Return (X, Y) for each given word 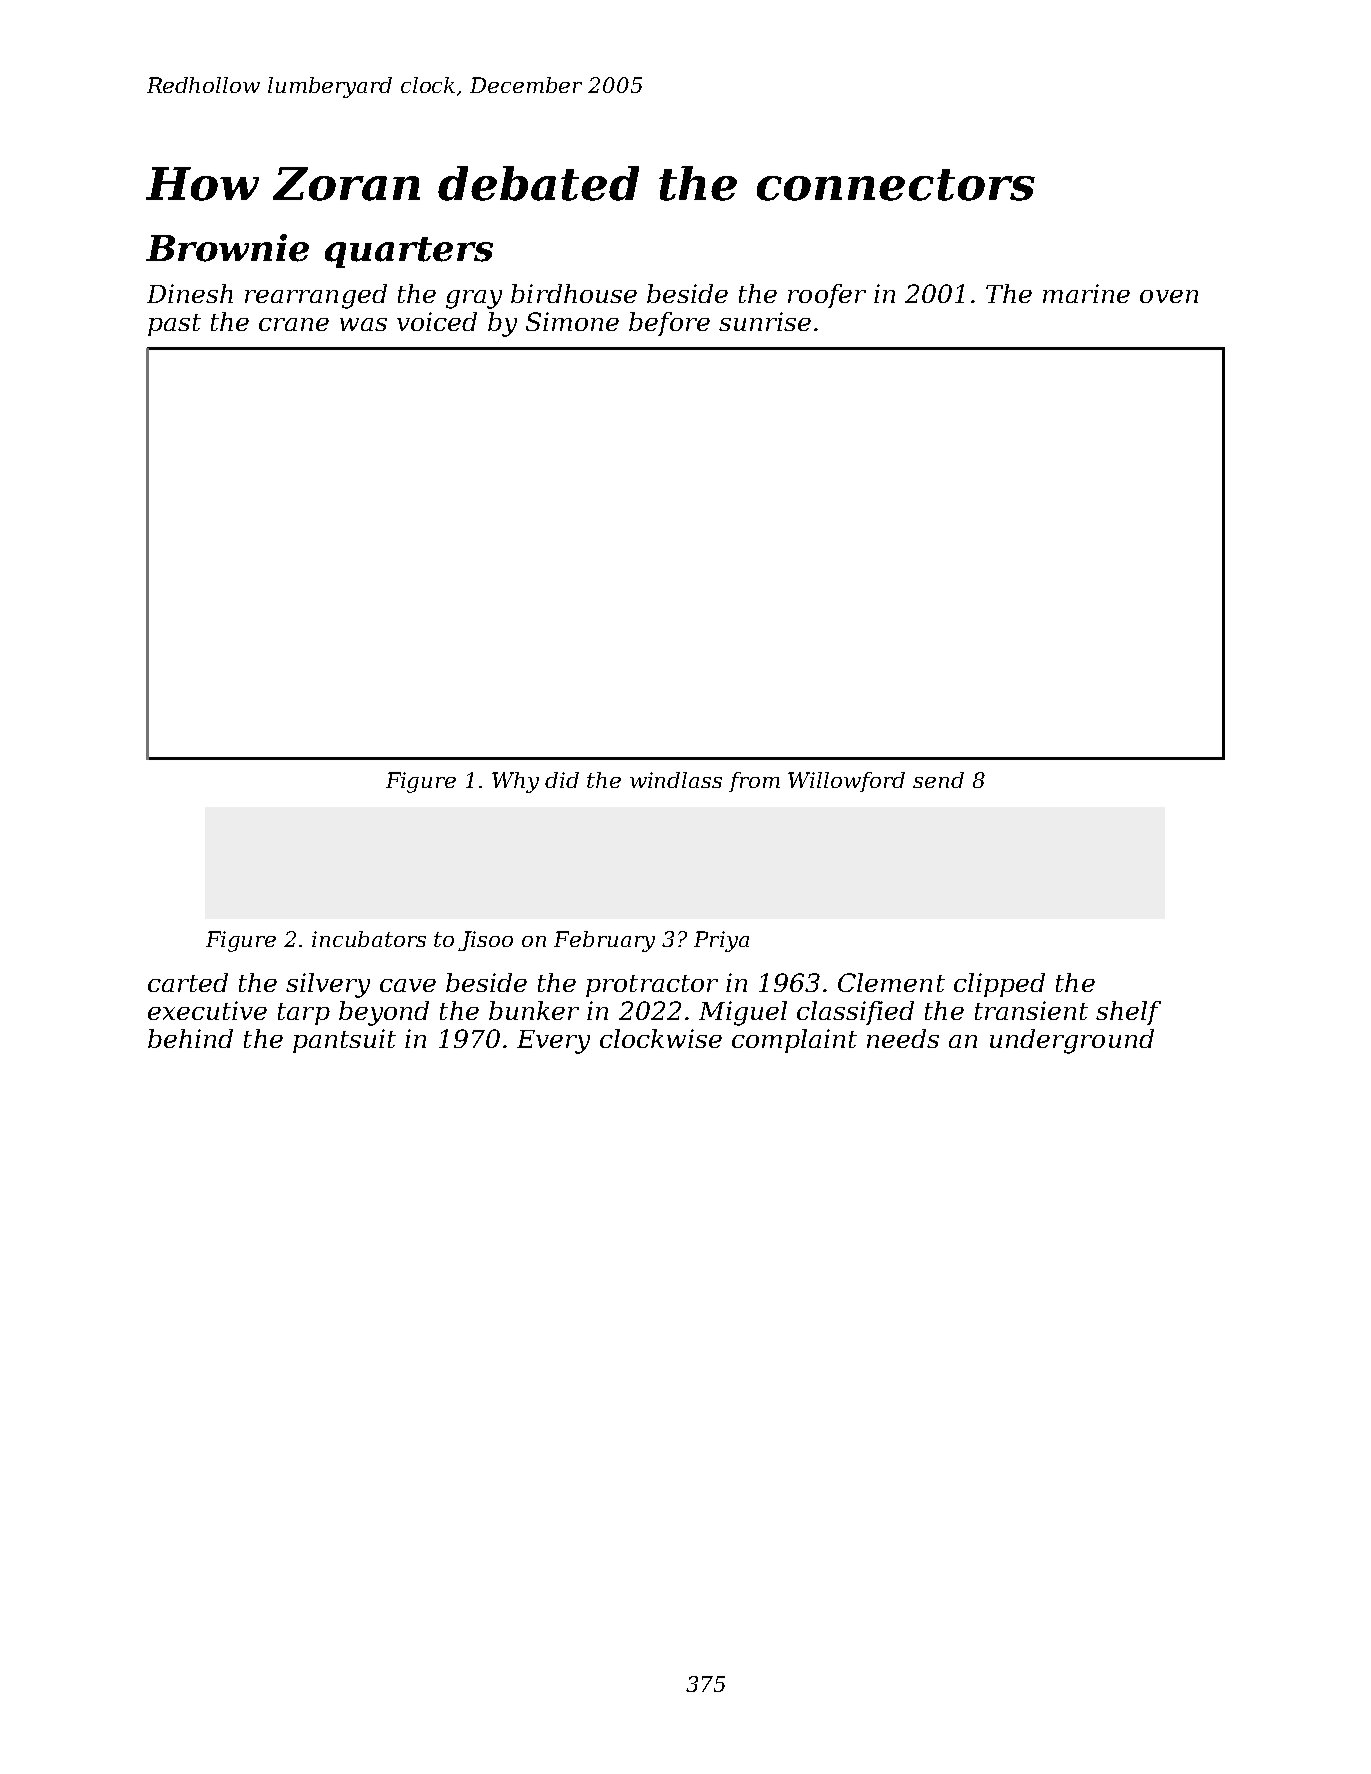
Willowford (846, 782)
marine (1086, 293)
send (938, 780)
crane (294, 324)
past (174, 325)
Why (515, 782)
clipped (999, 985)
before (669, 324)
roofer (827, 296)
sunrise (765, 321)
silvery (328, 985)
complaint (794, 1041)
